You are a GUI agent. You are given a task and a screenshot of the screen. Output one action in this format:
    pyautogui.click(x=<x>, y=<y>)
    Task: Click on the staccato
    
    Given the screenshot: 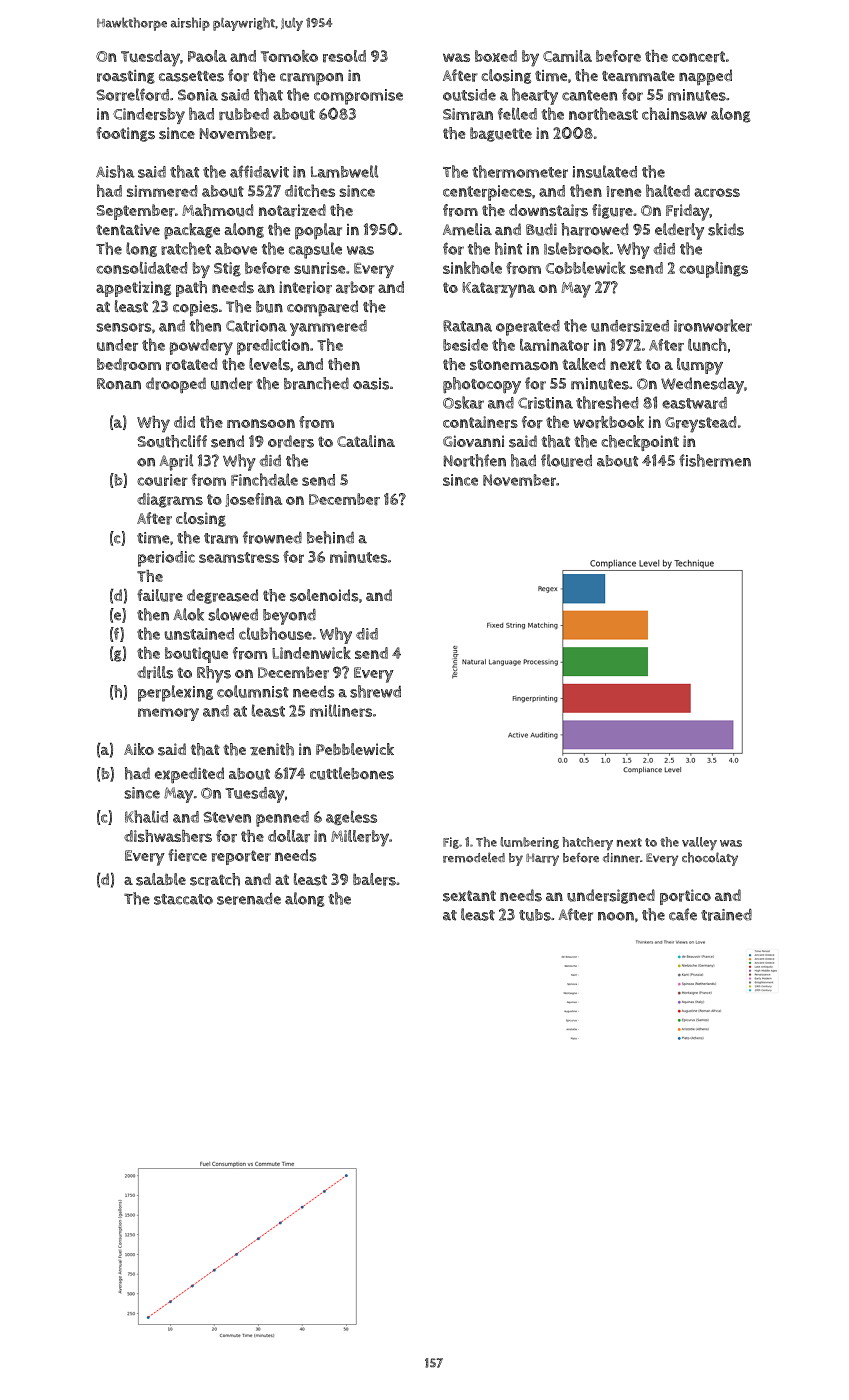 What is the action you would take?
    pyautogui.click(x=183, y=899)
